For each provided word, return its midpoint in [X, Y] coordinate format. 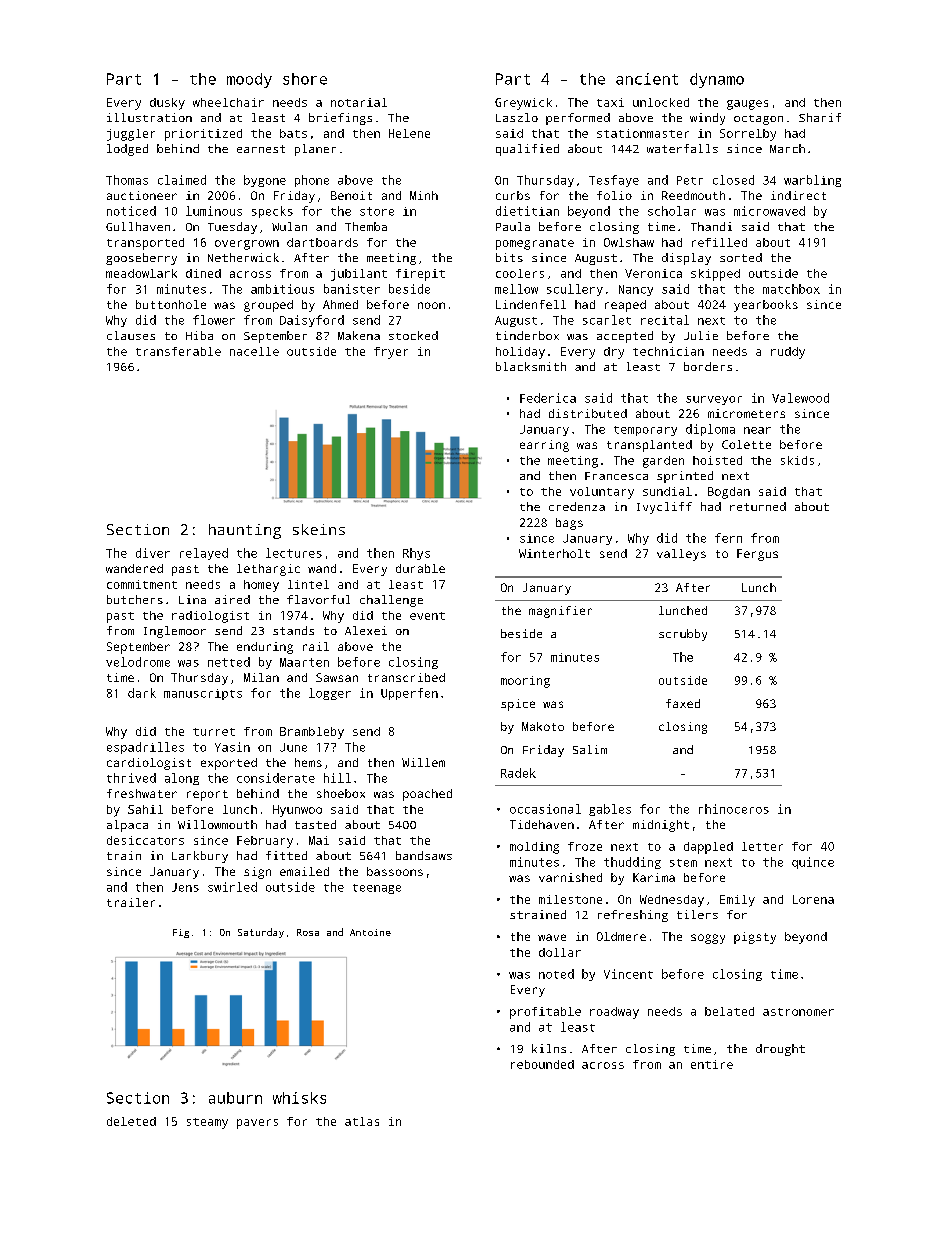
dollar [560, 952]
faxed [683, 703]
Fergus [757, 555]
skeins [319, 529]
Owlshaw [629, 242]
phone [312, 181]
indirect [798, 195]
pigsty [755, 938]
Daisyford [312, 321]
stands [293, 630]
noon [431, 305]
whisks [299, 1098]
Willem [423, 762]
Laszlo [517, 117]
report [207, 795]
